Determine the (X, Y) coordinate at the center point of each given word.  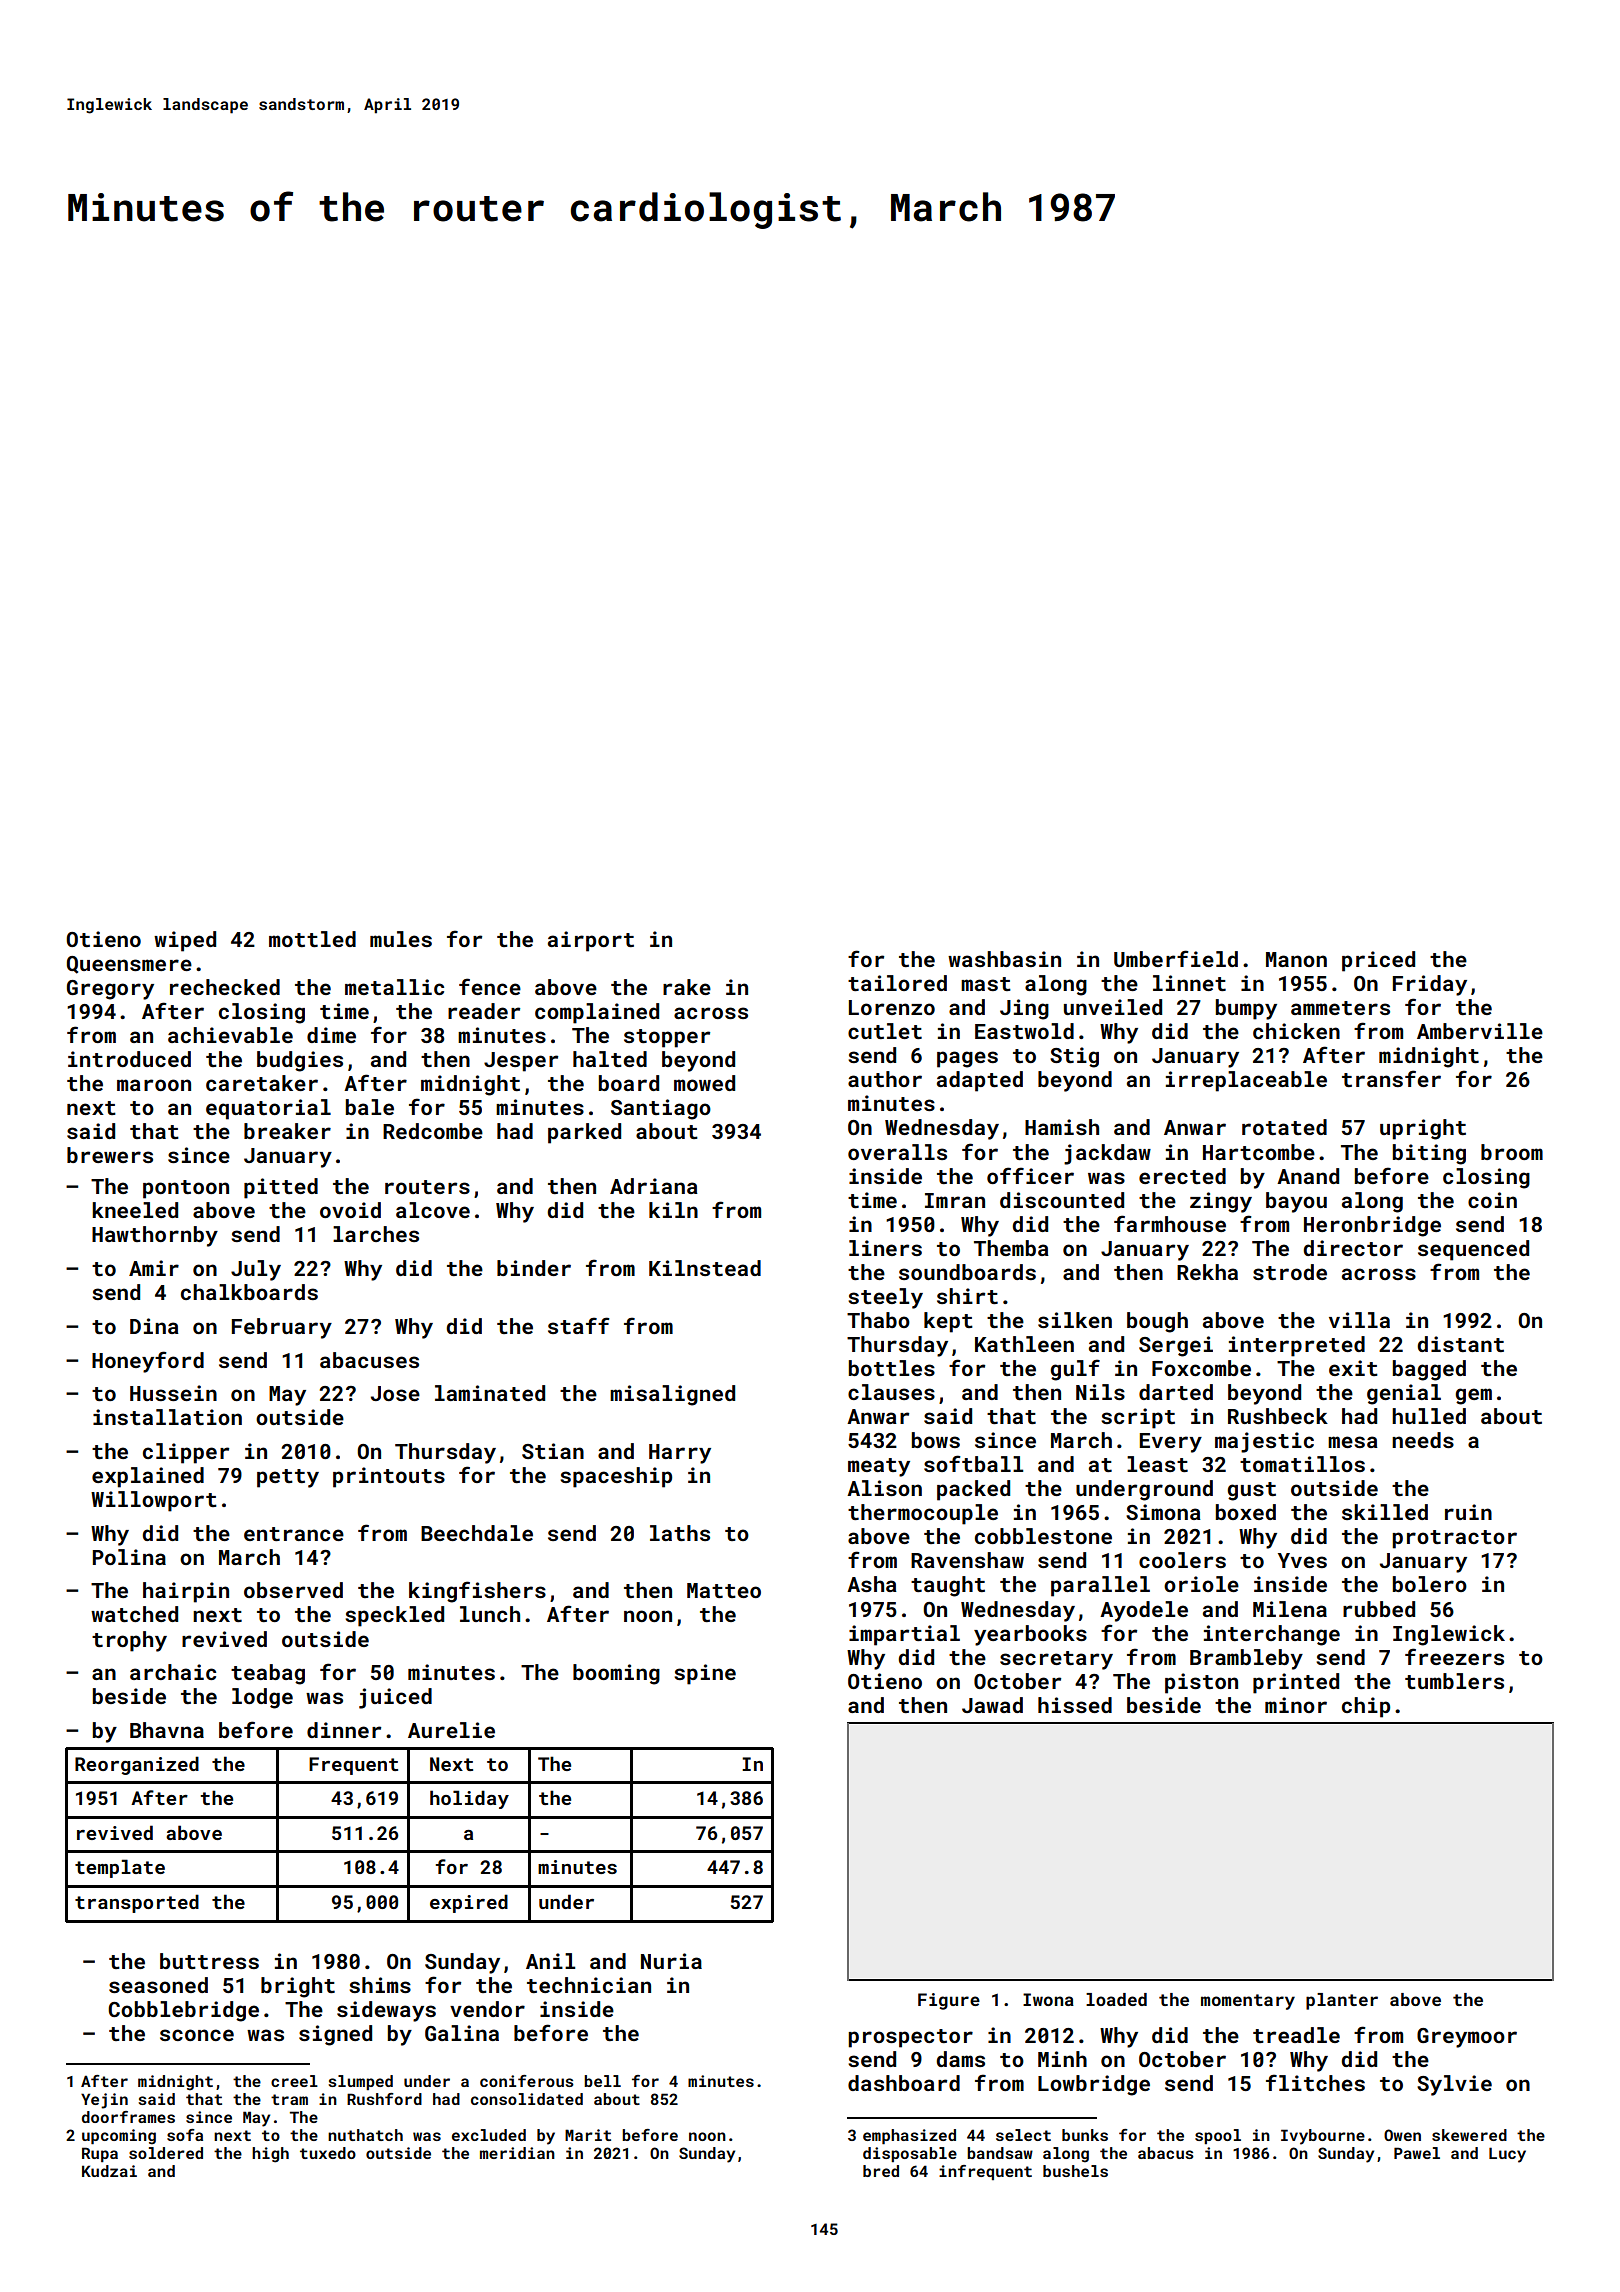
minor (1296, 1705)
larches (376, 1234)
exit (1353, 1368)
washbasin (1004, 959)
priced (1378, 961)
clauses (891, 1392)
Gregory (110, 990)
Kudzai (109, 2171)
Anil (550, 1961)
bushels (1075, 2171)
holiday (469, 1799)
